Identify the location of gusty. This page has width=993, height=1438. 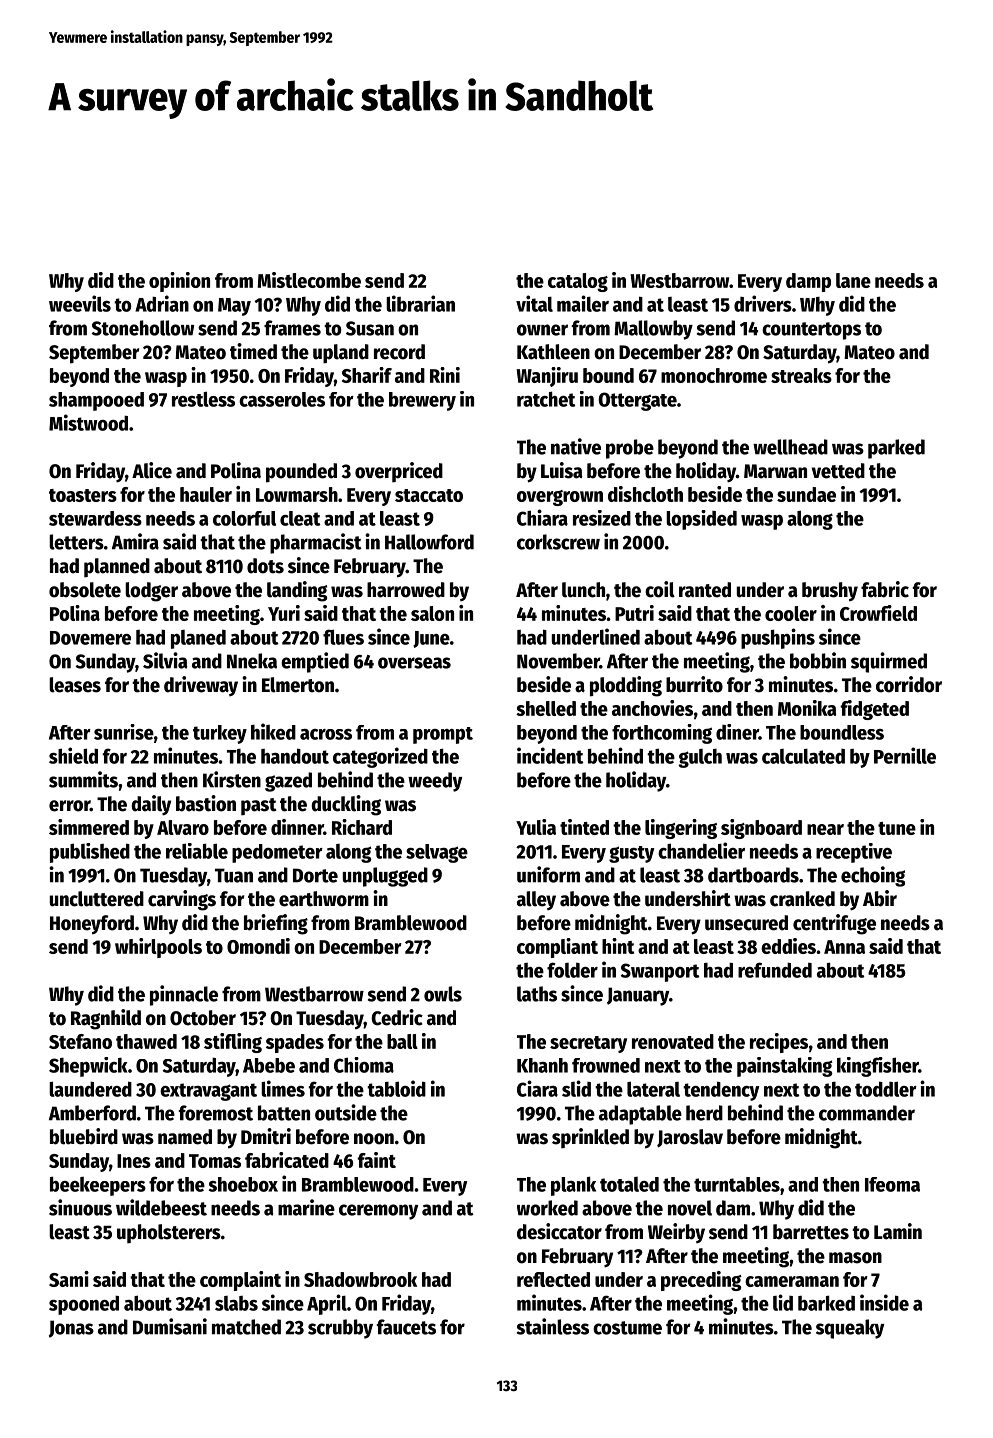
(631, 854).
